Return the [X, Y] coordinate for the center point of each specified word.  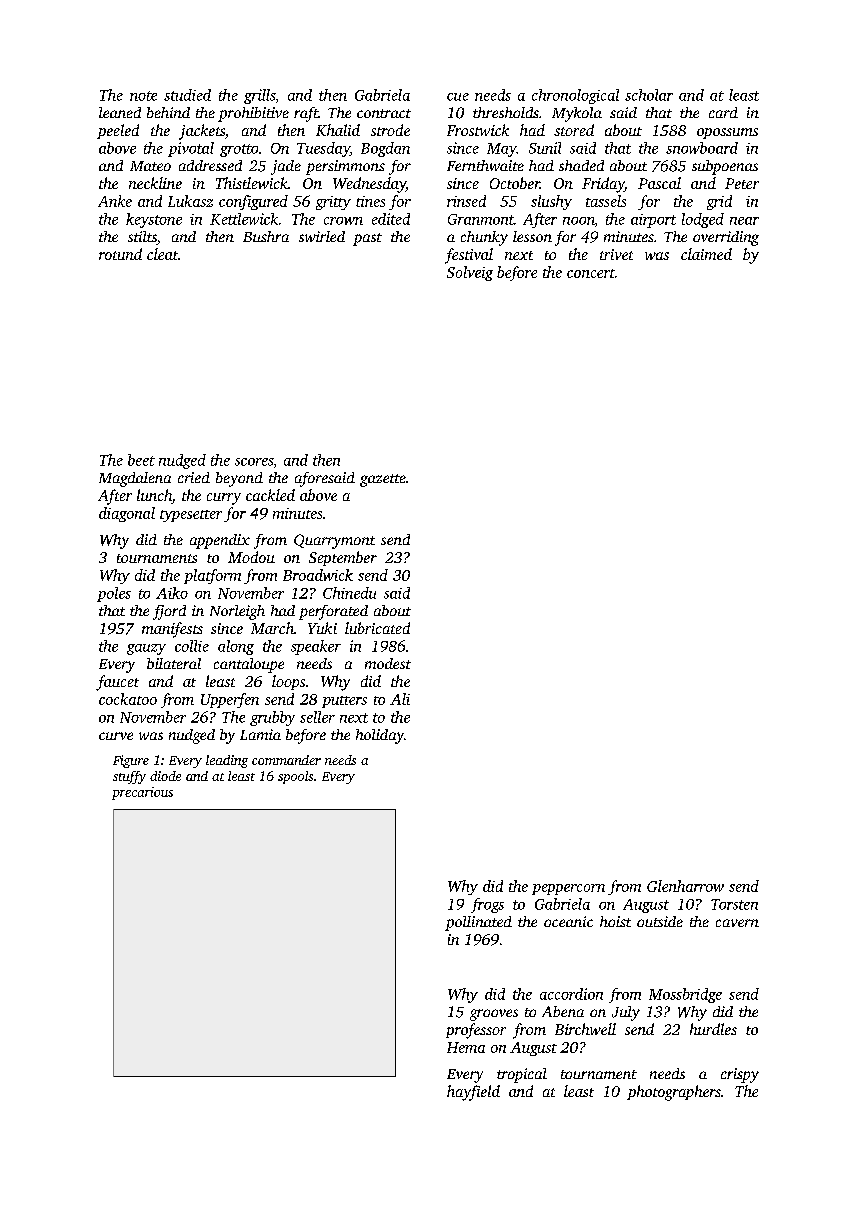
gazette [383, 480]
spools [295, 777]
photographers [674, 1093]
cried [194, 477]
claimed [706, 254]
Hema [466, 1047]
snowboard [702, 148]
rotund [120, 254]
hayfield [473, 1093]
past [367, 239]
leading [227, 761]
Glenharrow [685, 886]
